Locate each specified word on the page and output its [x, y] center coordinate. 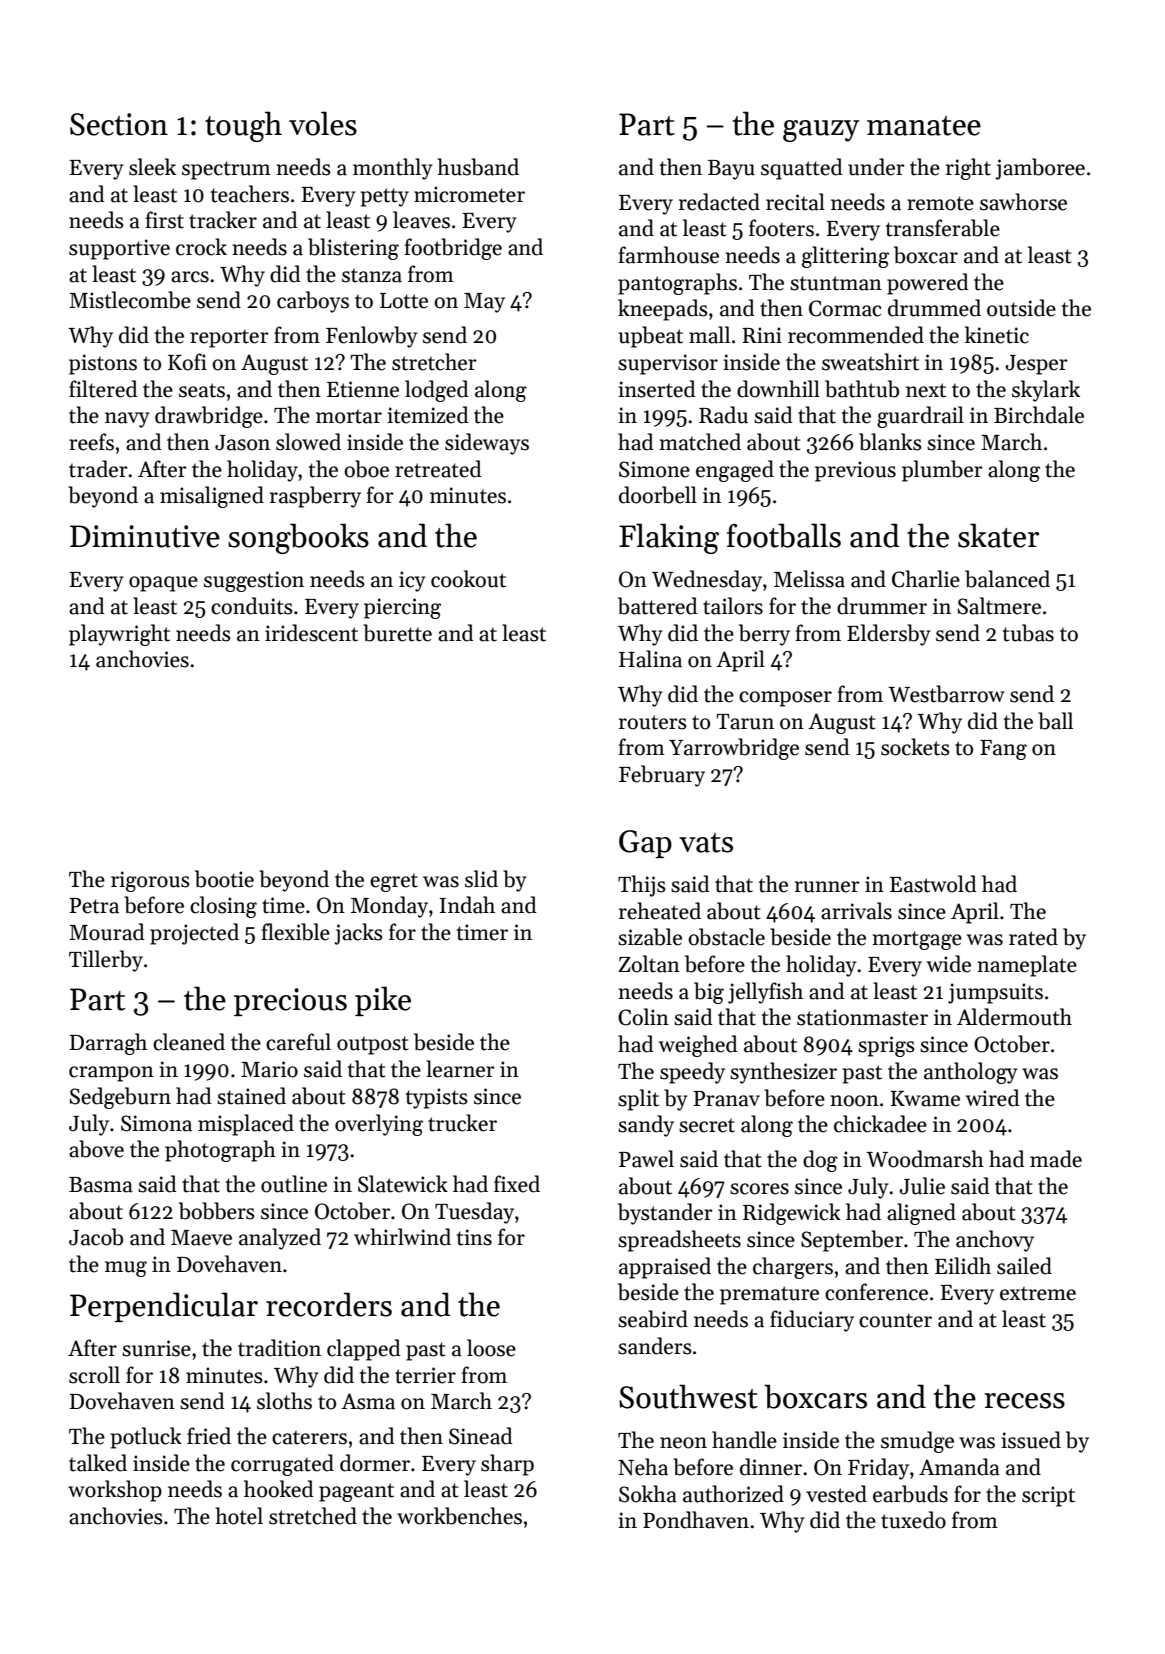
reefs [91, 442]
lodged [437, 391]
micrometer [469, 194]
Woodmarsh [925, 1159]
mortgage [917, 940]
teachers [250, 194]
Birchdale [1039, 415]
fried [209, 1436]
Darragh [108, 1044]
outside [1021, 308]
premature [769, 1295]
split [638, 1100]
